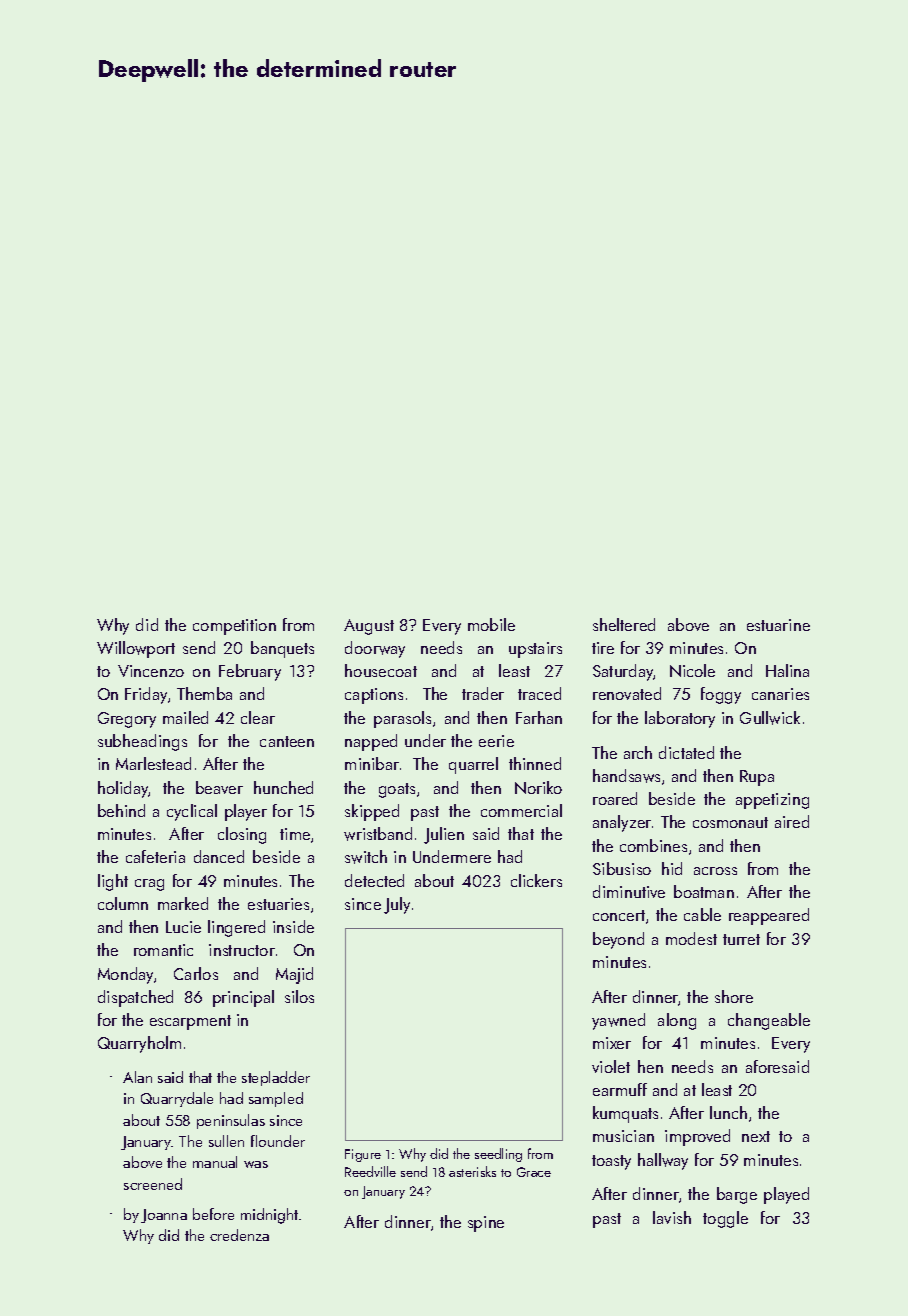  What do you see at coordinates (491, 624) in the document?
I see `mobile` at bounding box center [491, 624].
